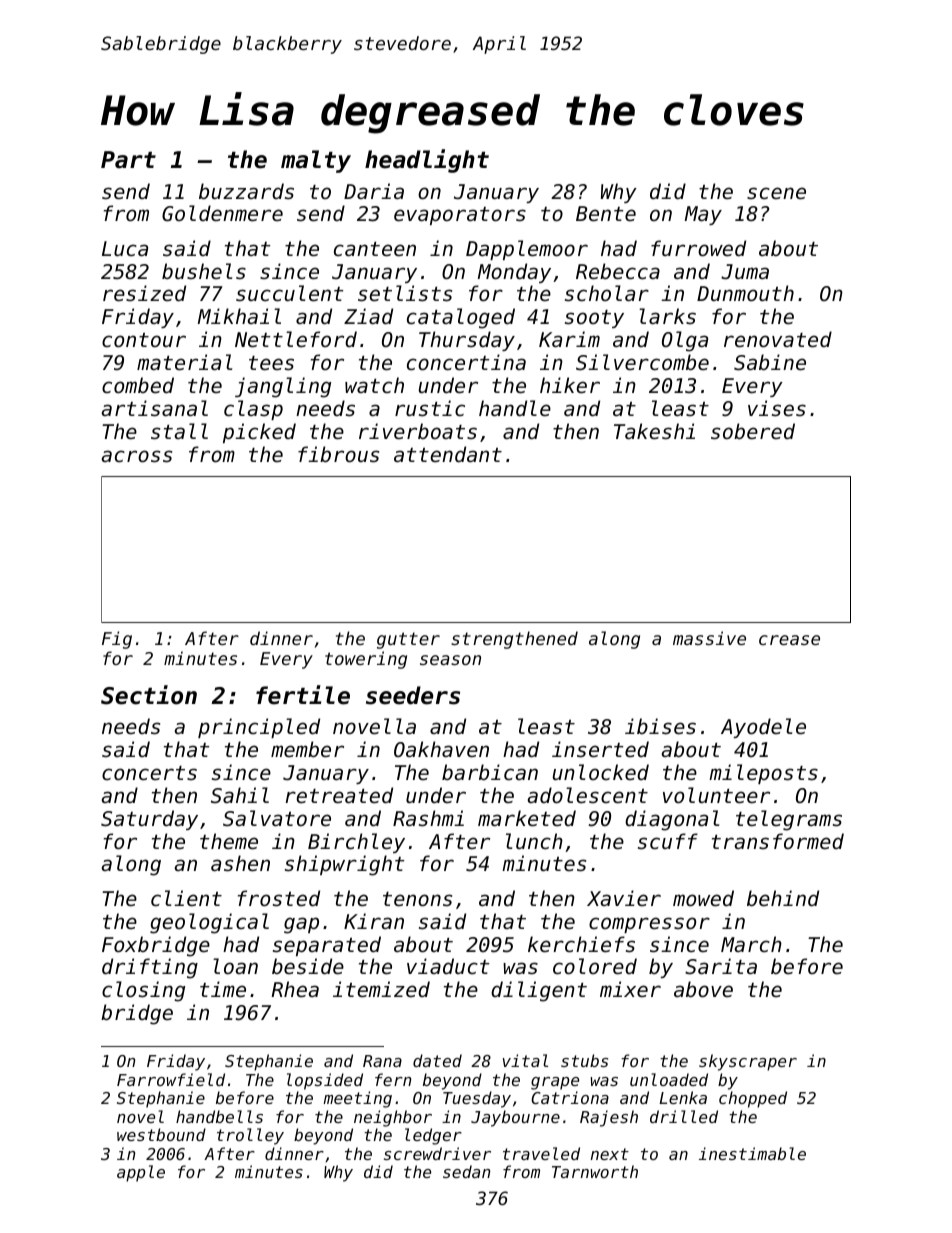  Describe the element at coordinates (539, 991) in the page. I see `diligent` at that location.
